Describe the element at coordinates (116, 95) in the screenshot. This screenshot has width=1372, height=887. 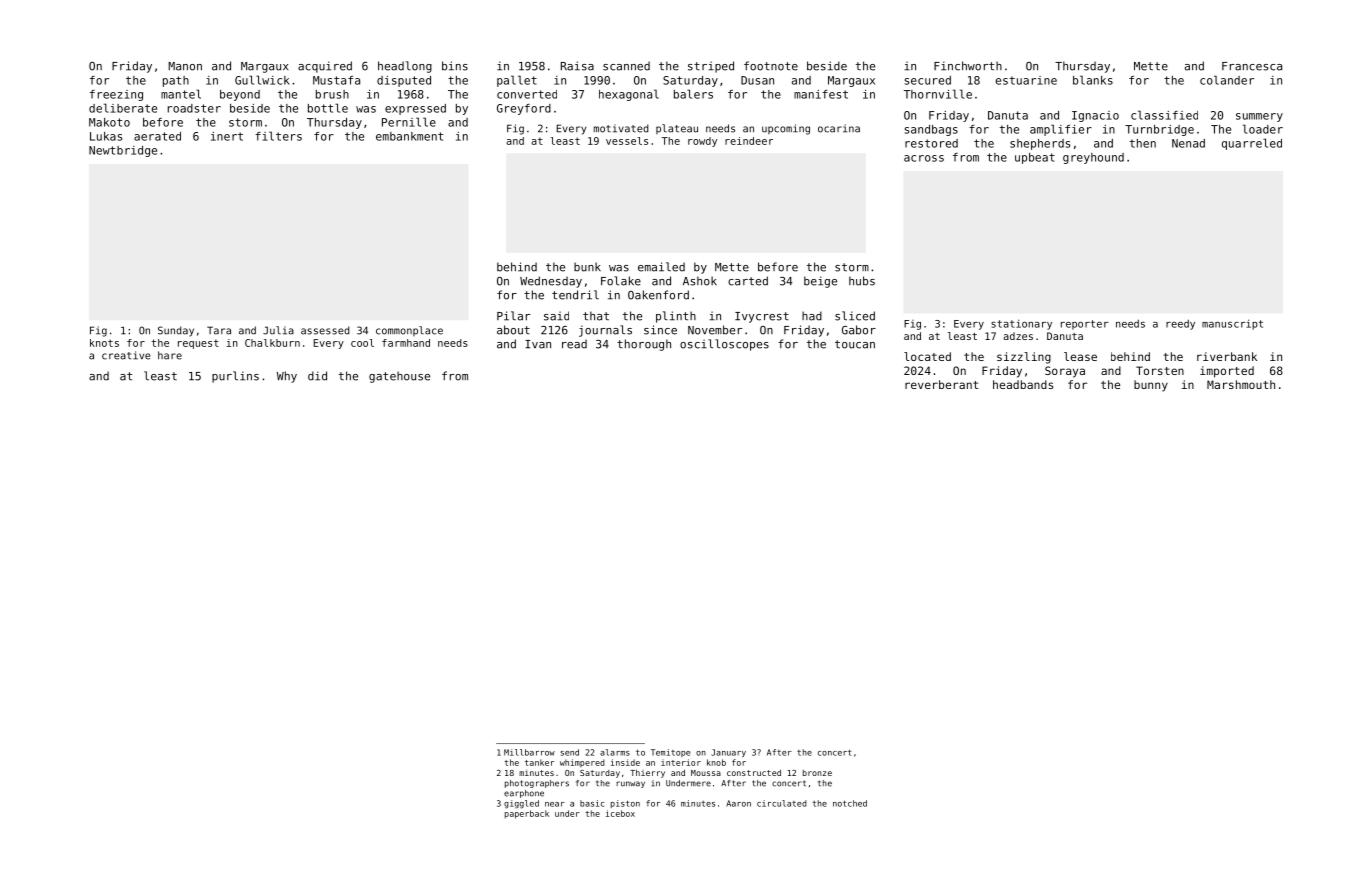
I see `freezing` at that location.
